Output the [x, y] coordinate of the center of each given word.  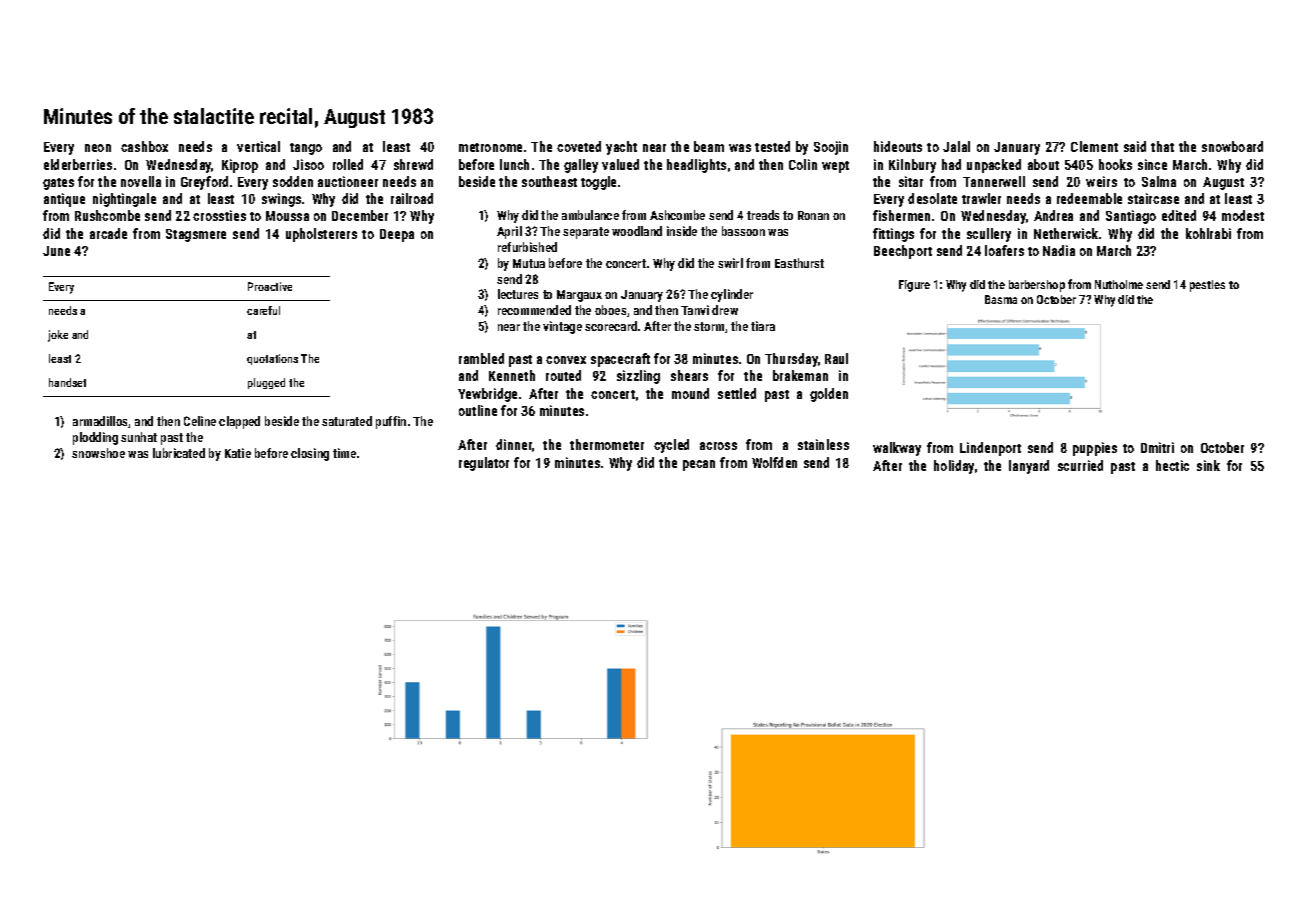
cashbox [144, 146]
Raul [836, 358]
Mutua [529, 263]
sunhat [139, 437]
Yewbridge [487, 395]
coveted [579, 146]
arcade [108, 233]
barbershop [1037, 286]
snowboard [1232, 146]
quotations [272, 359]
